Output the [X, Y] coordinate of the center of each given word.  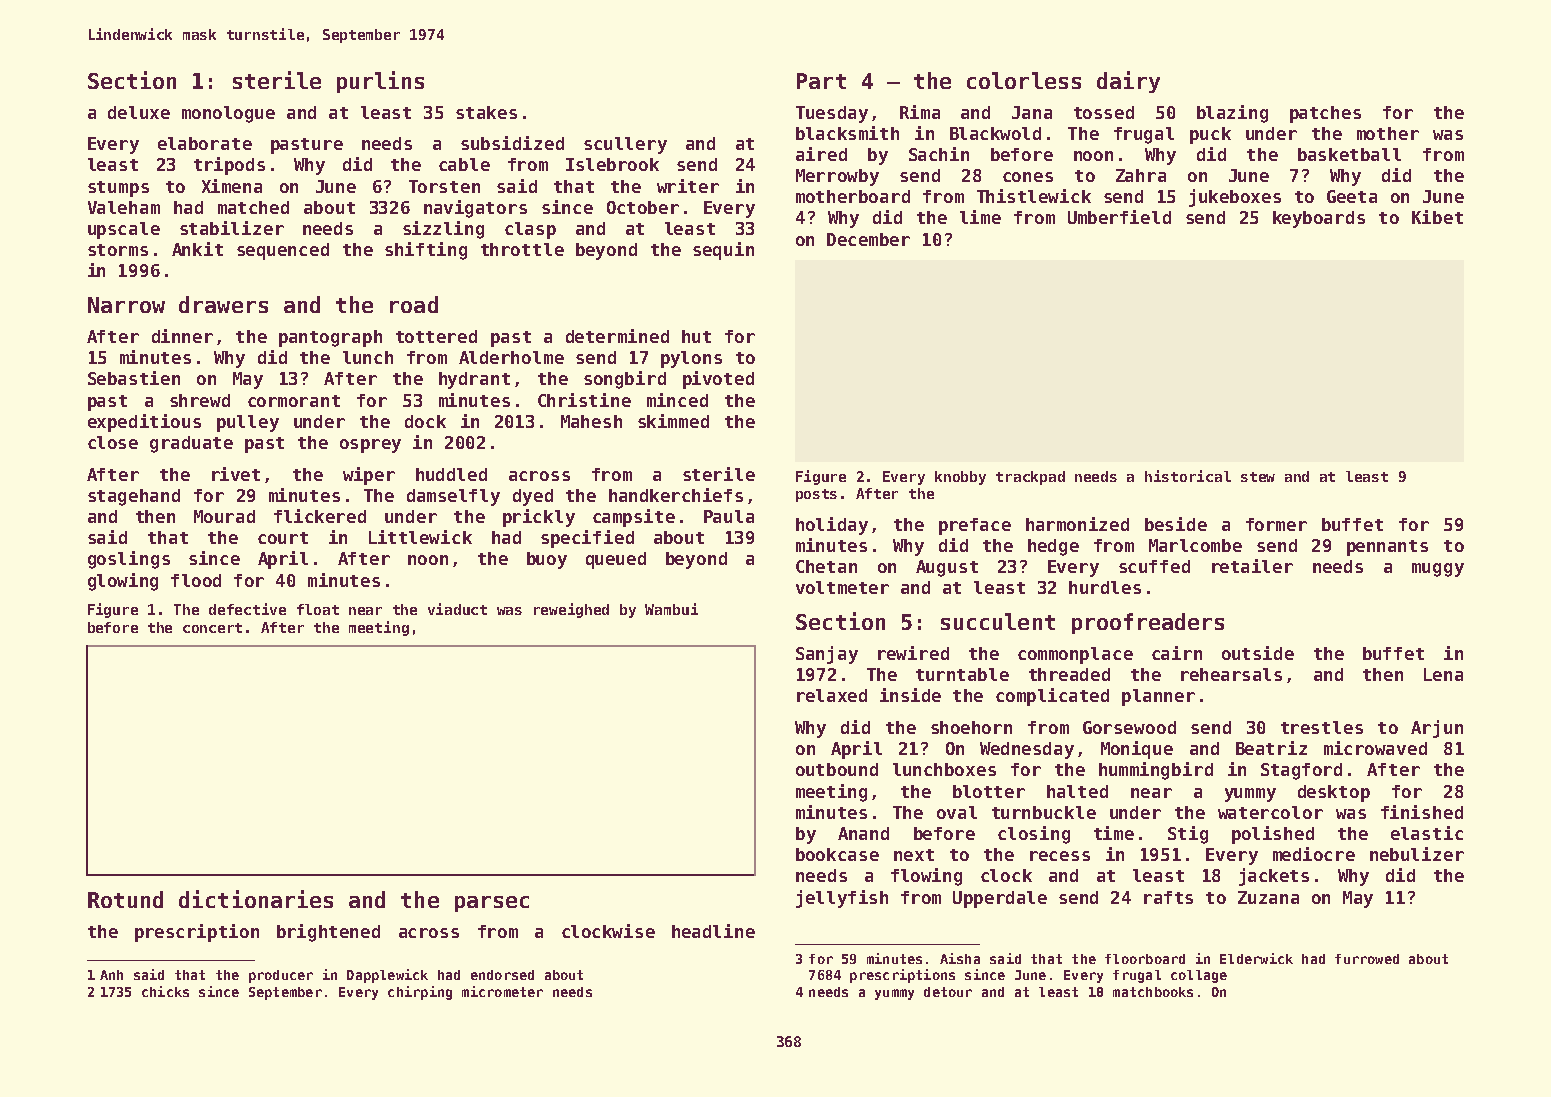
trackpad [1030, 478]
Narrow [126, 305]
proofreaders [1148, 623]
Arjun [1437, 729]
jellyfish [842, 899]
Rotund [125, 899]
